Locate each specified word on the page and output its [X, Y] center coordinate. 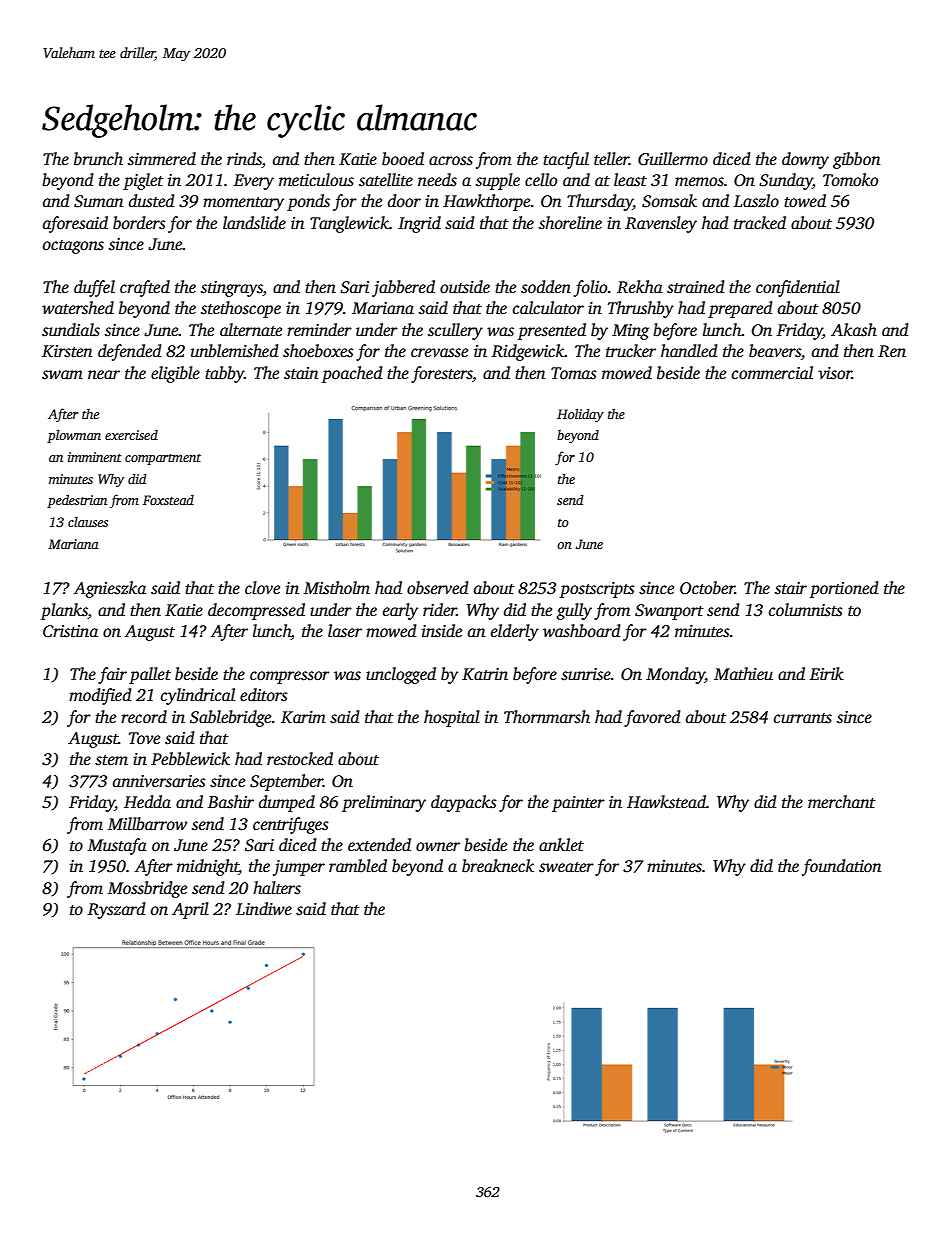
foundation [842, 867]
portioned [844, 589]
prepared [740, 309]
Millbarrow [147, 824]
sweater [566, 867]
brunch [98, 159]
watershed [78, 308]
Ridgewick [527, 352]
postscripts [597, 590]
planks [64, 611]
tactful [566, 160]
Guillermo [673, 159]
